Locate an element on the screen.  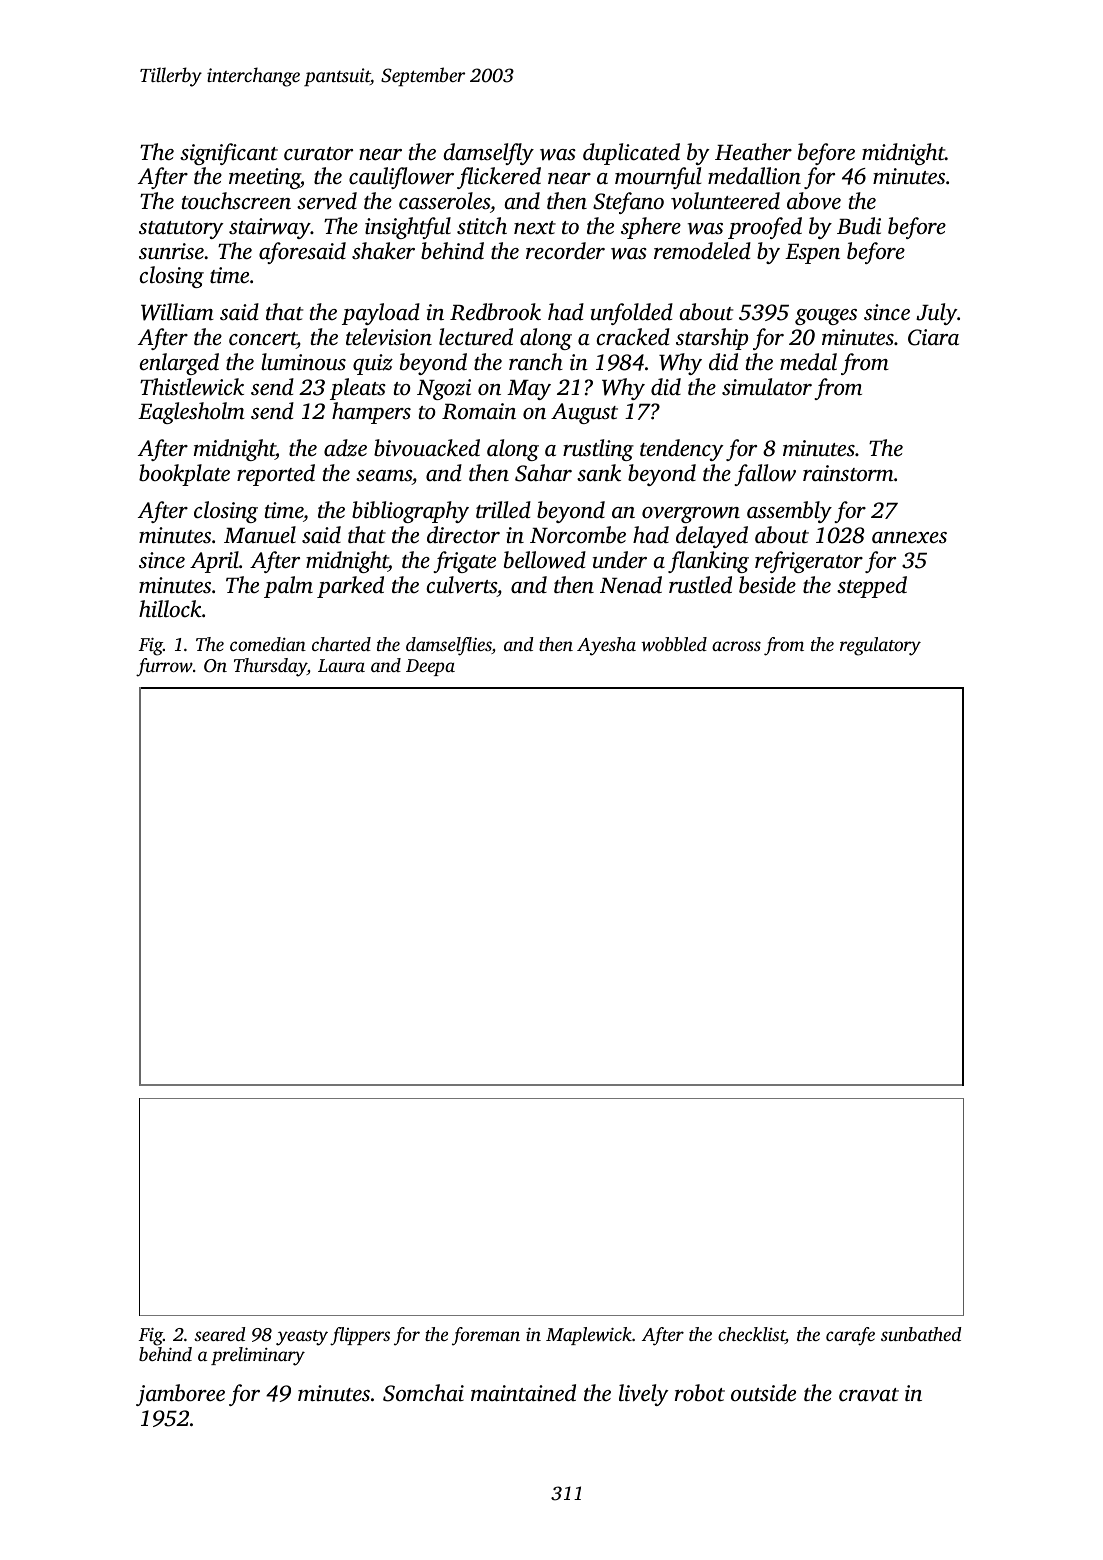
duplicated is located at coordinates (631, 154).
